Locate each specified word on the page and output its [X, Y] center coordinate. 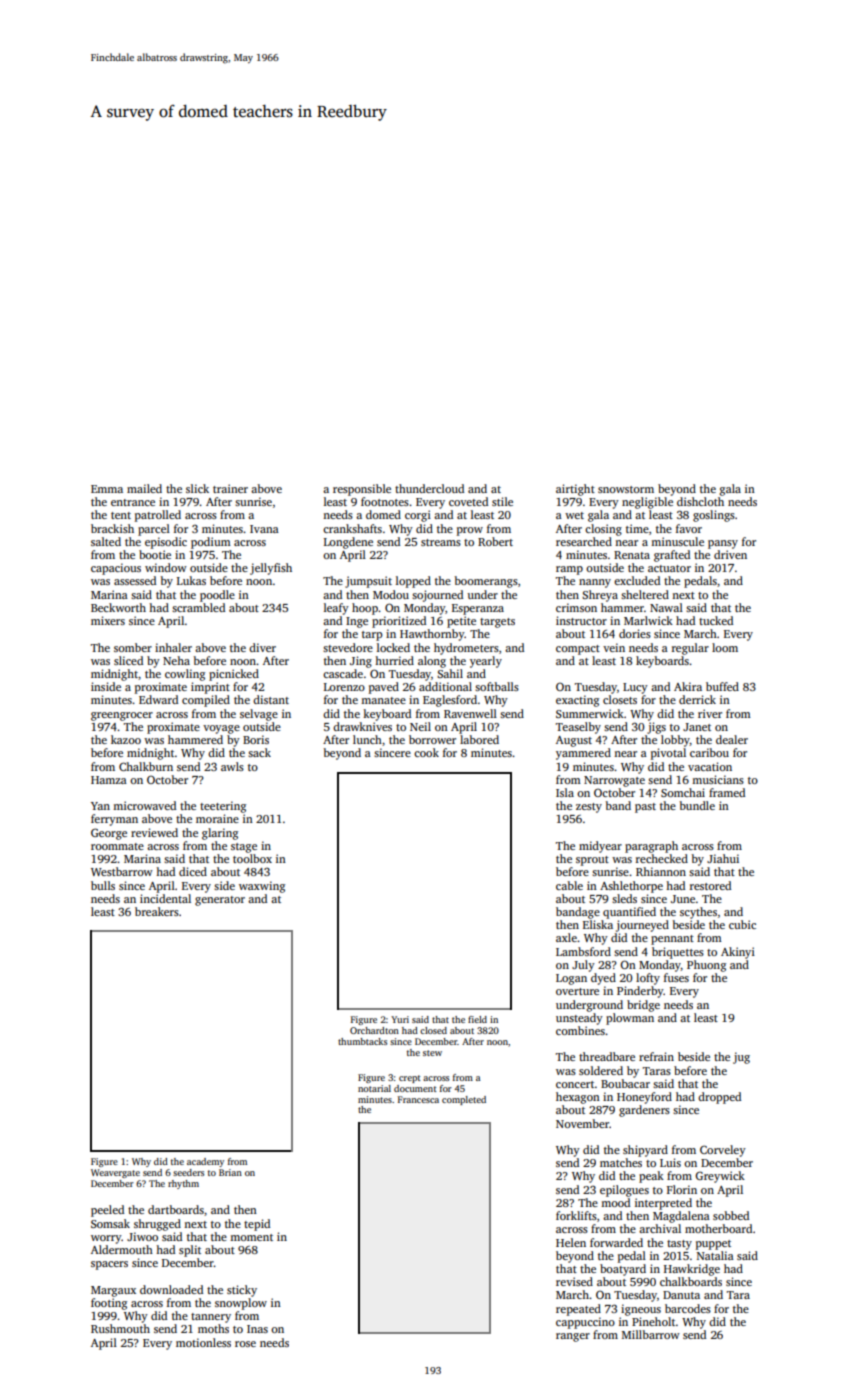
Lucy [635, 688]
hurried [394, 660]
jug [741, 1058]
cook [426, 752]
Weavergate [115, 1173]
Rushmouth [120, 1328]
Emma [107, 489]
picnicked [234, 675]
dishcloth [700, 501]
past [645, 808]
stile [502, 501]
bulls [103, 885]
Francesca [418, 1099]
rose [245, 1344]
